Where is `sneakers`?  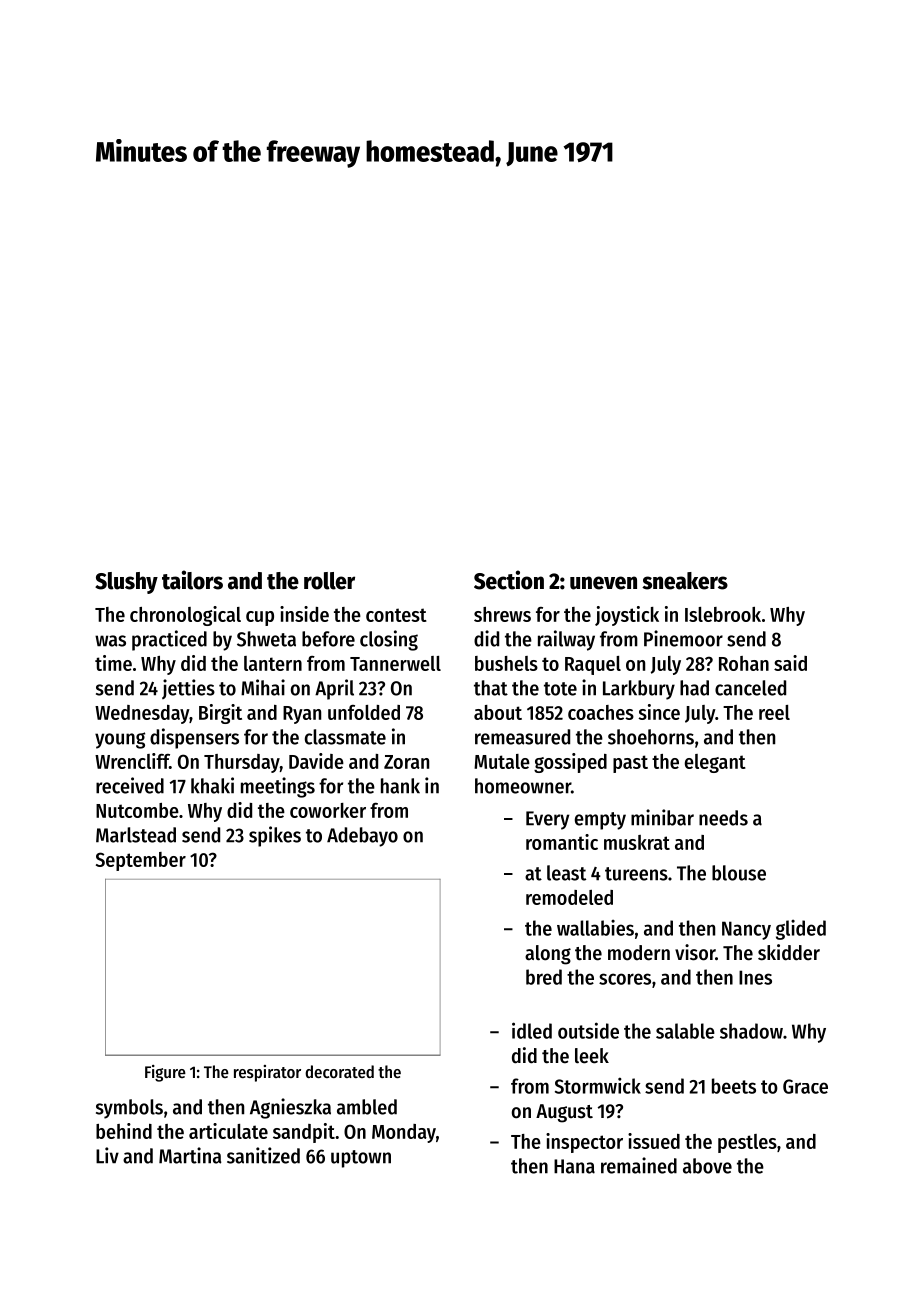 sneakers is located at coordinates (685, 581).
